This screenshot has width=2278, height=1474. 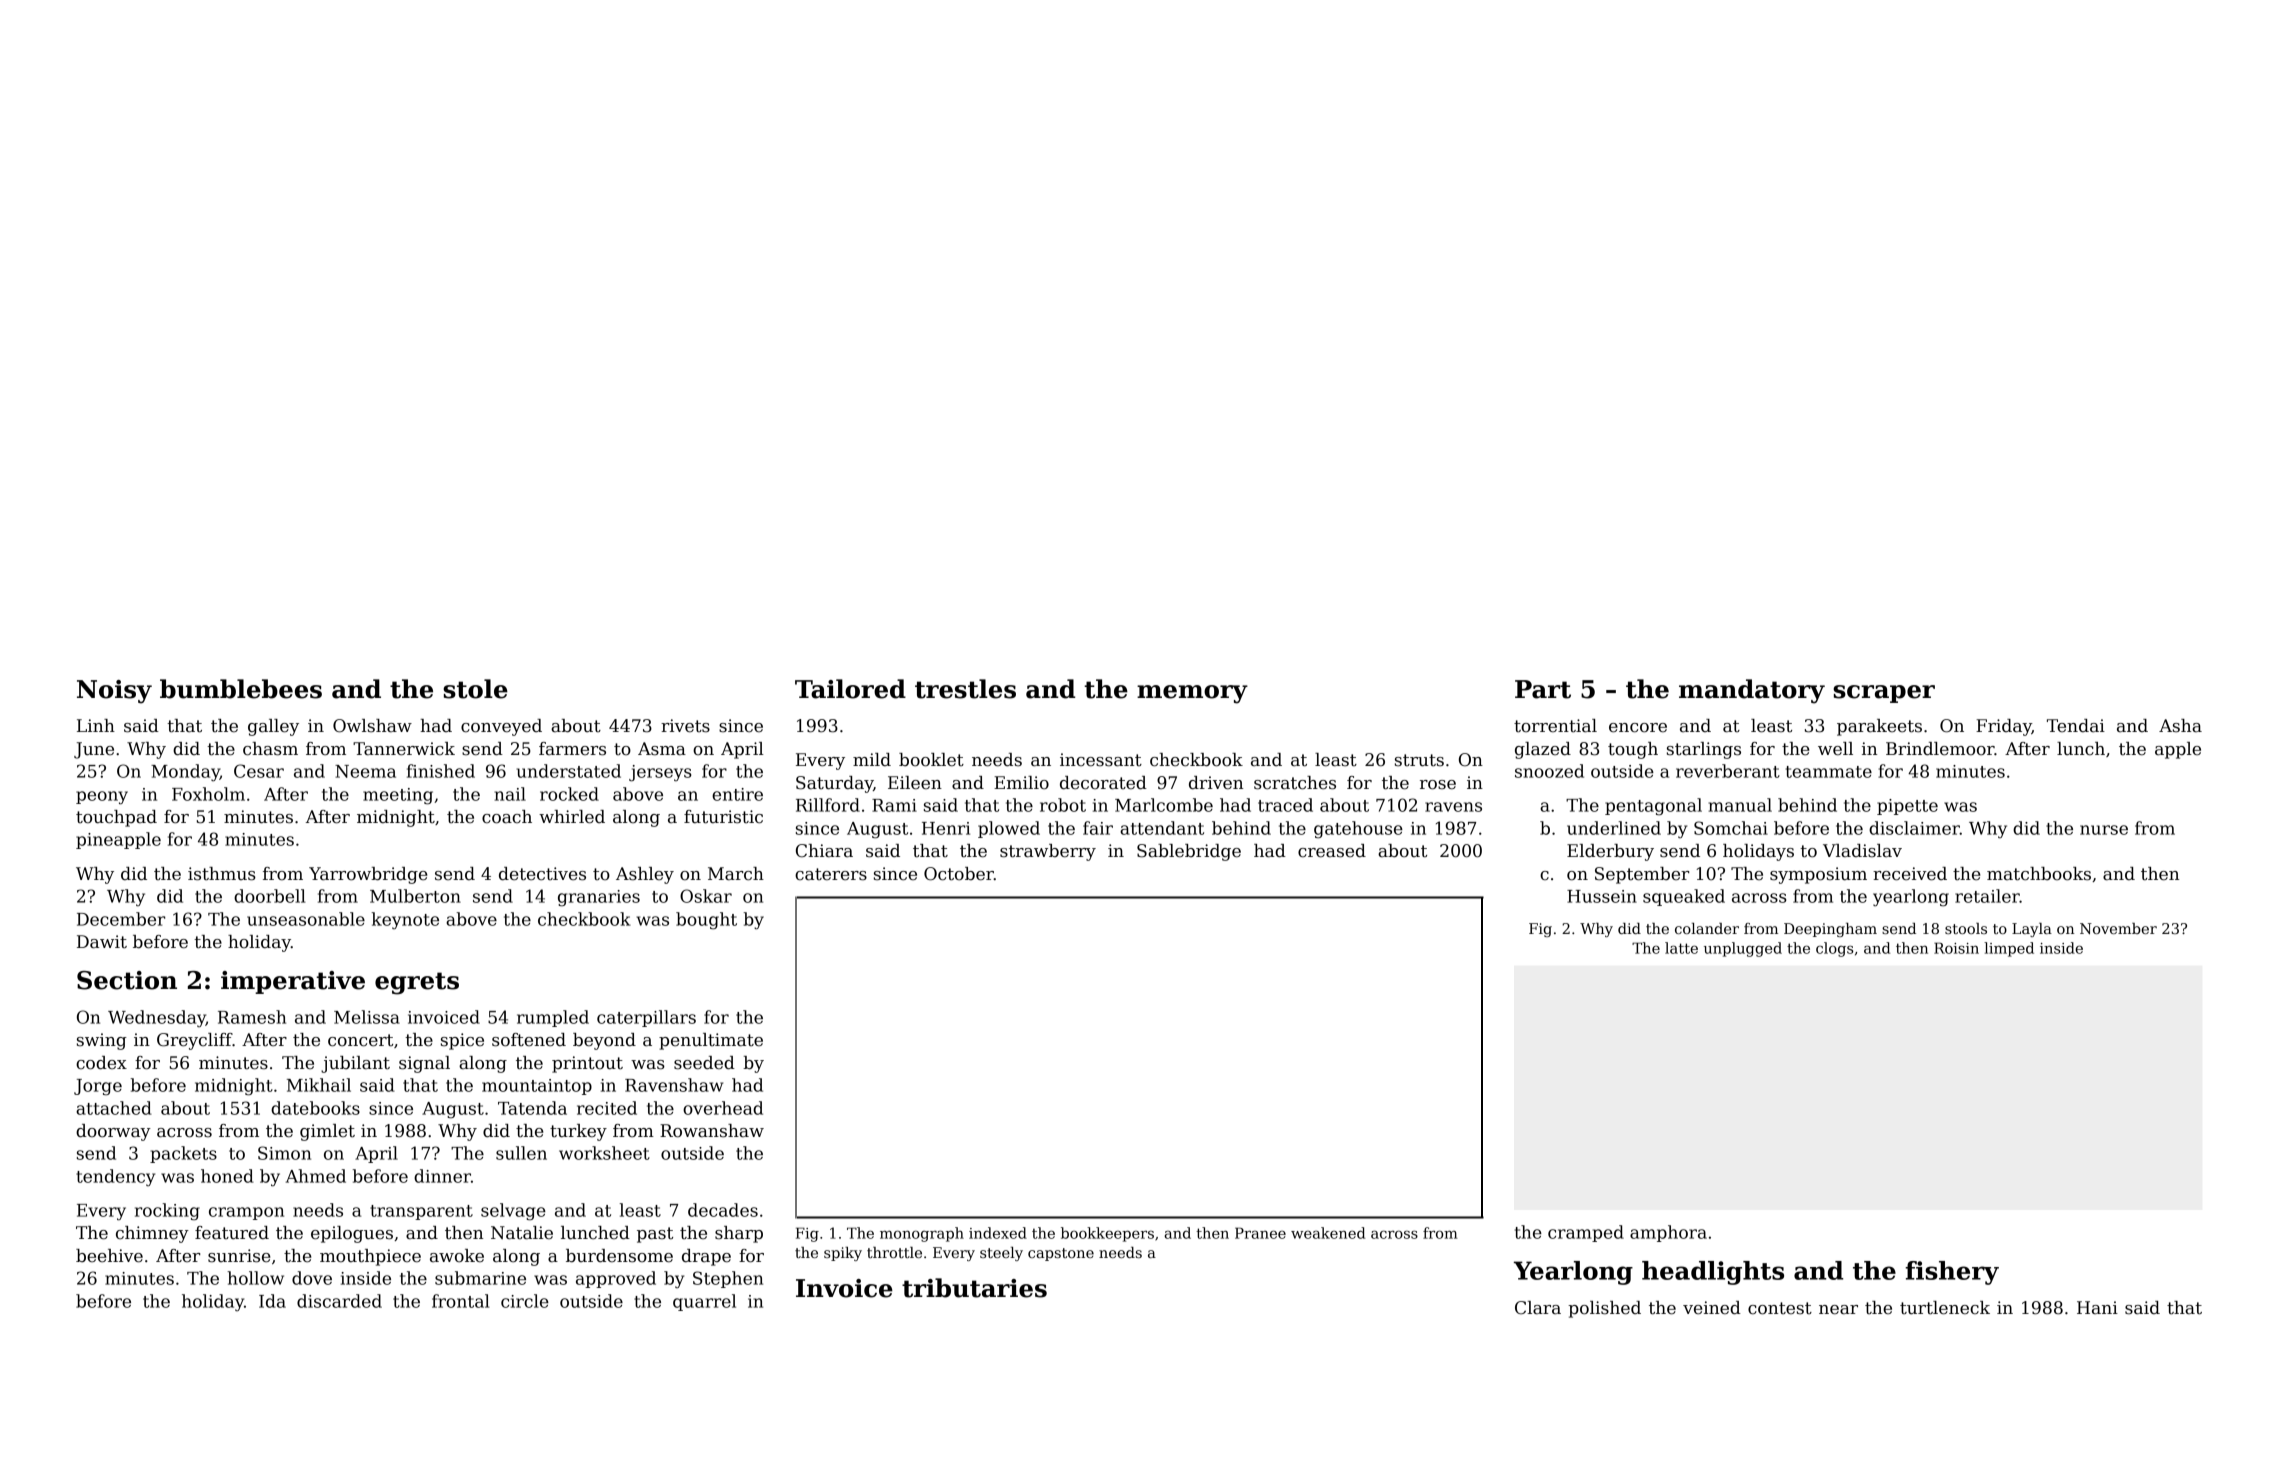 What do you see at coordinates (421, 1212) in the screenshot?
I see `transparent` at bounding box center [421, 1212].
